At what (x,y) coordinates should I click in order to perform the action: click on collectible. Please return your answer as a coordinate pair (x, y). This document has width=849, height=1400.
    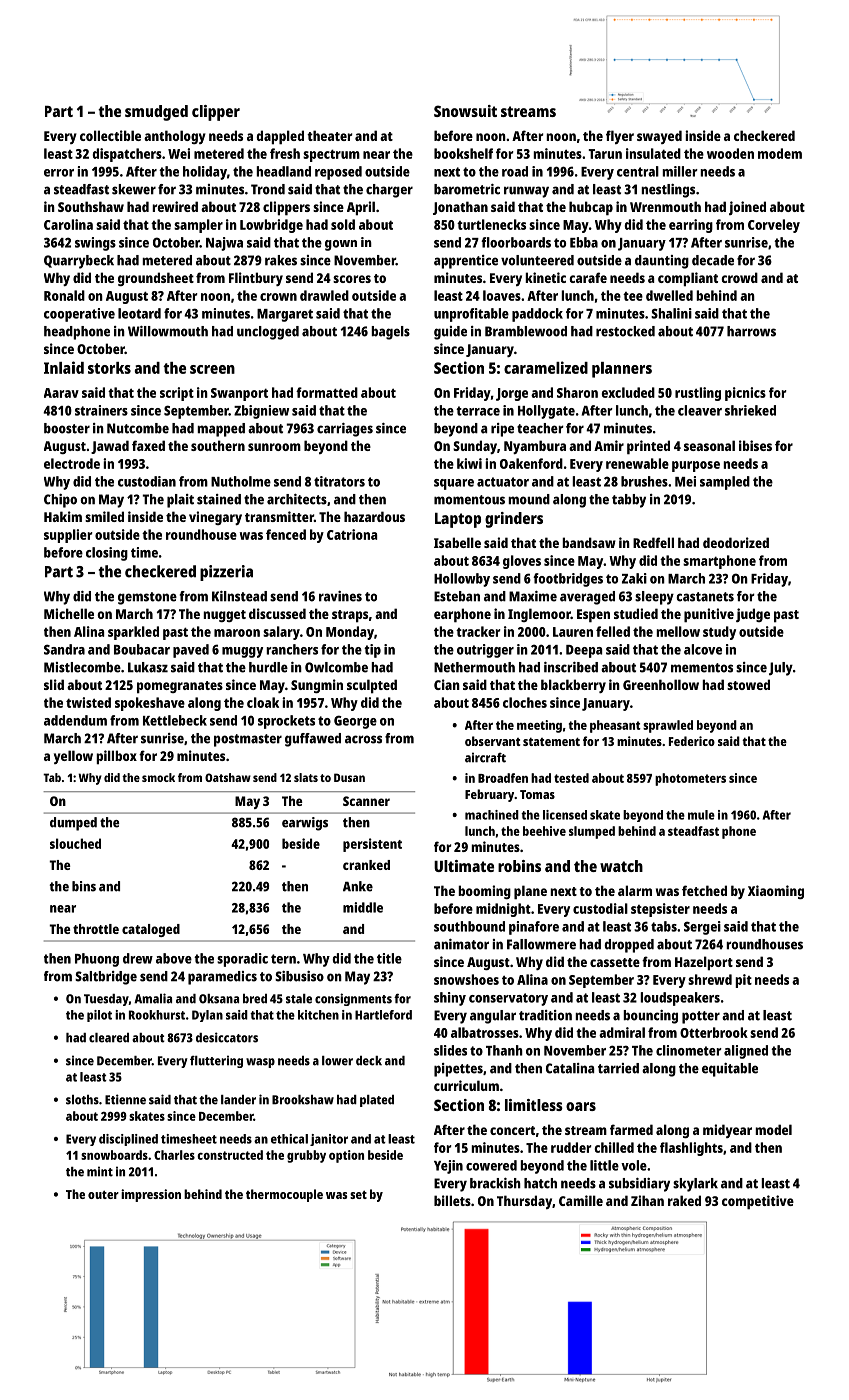
    Looking at the image, I should click on (110, 135).
